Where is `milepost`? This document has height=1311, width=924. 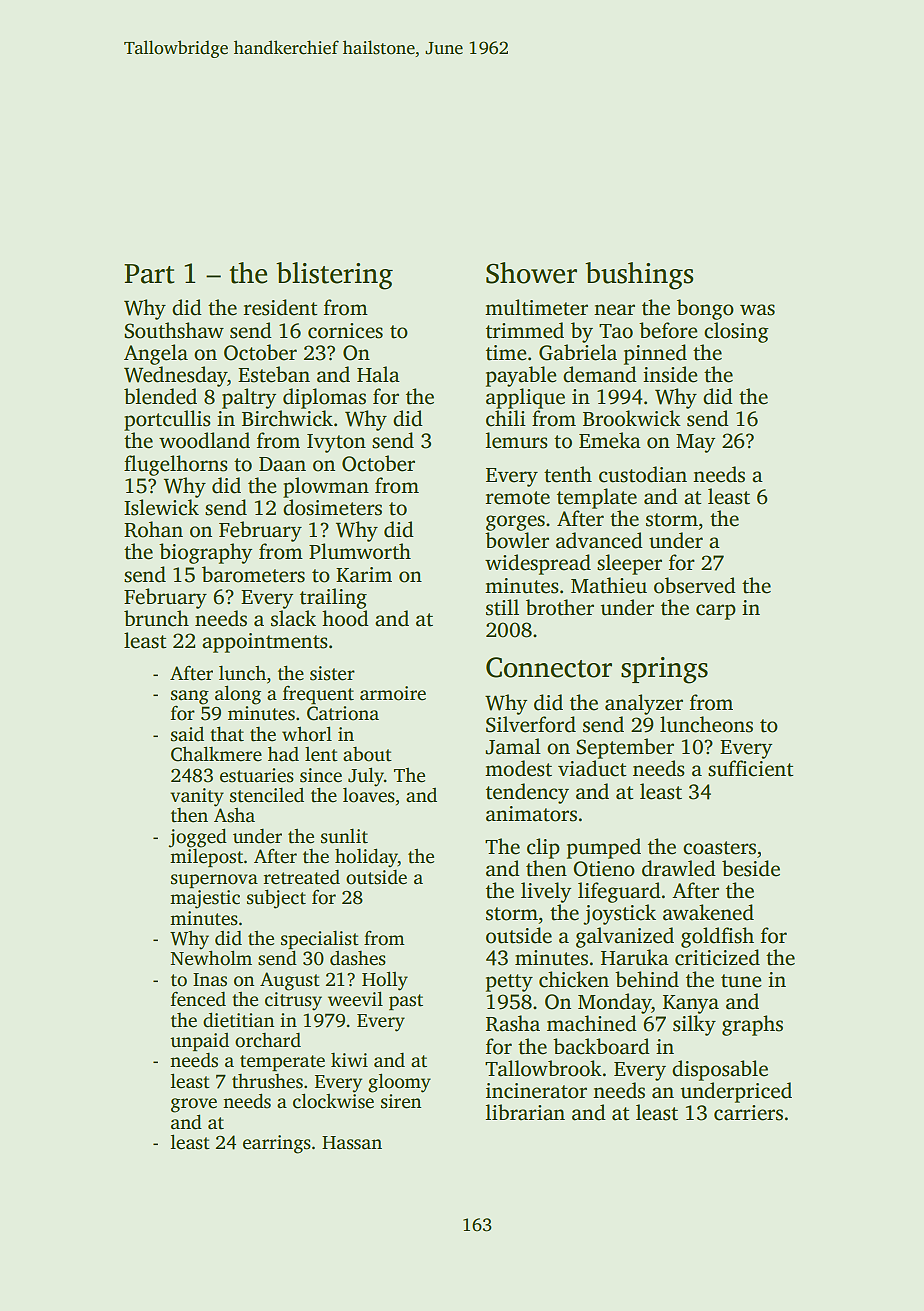
milepost is located at coordinates (206, 858).
